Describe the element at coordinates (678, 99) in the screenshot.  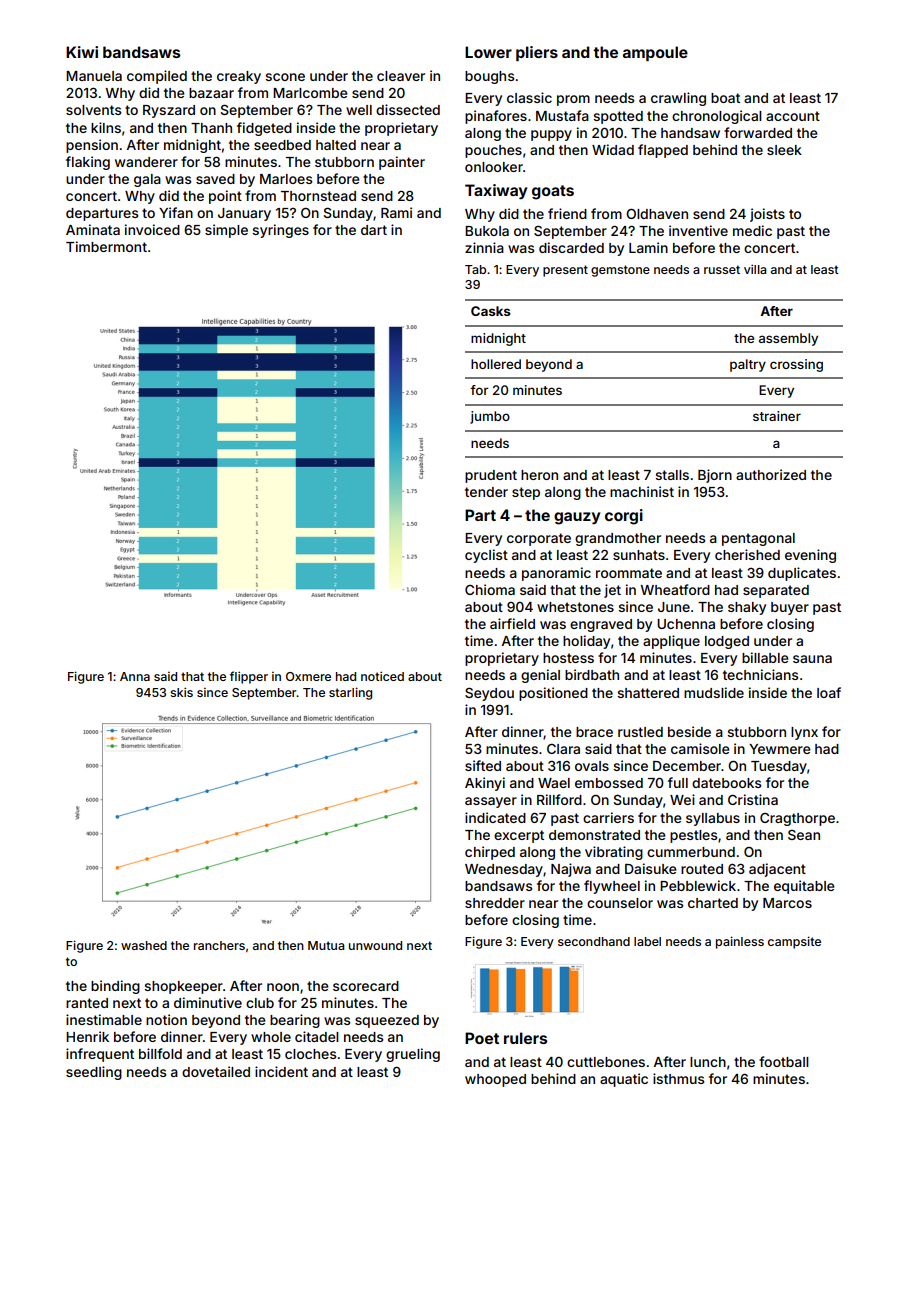
I see `crawling` at that location.
